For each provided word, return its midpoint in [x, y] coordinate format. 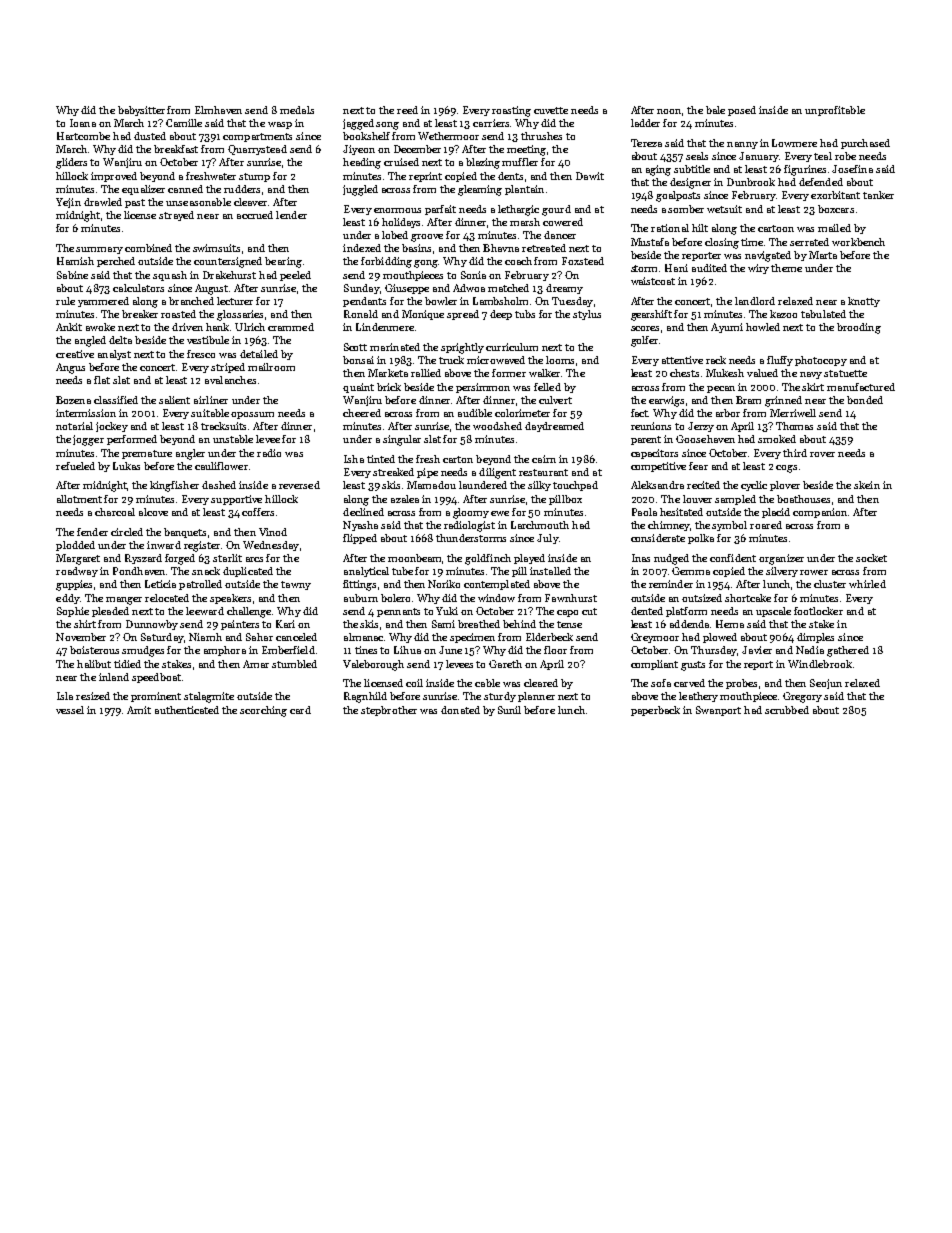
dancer [560, 235]
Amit [139, 710]
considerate [658, 538]
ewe [500, 513]
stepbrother [389, 711]
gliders [71, 163]
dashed [219, 485]
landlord [755, 301]
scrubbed [787, 710]
